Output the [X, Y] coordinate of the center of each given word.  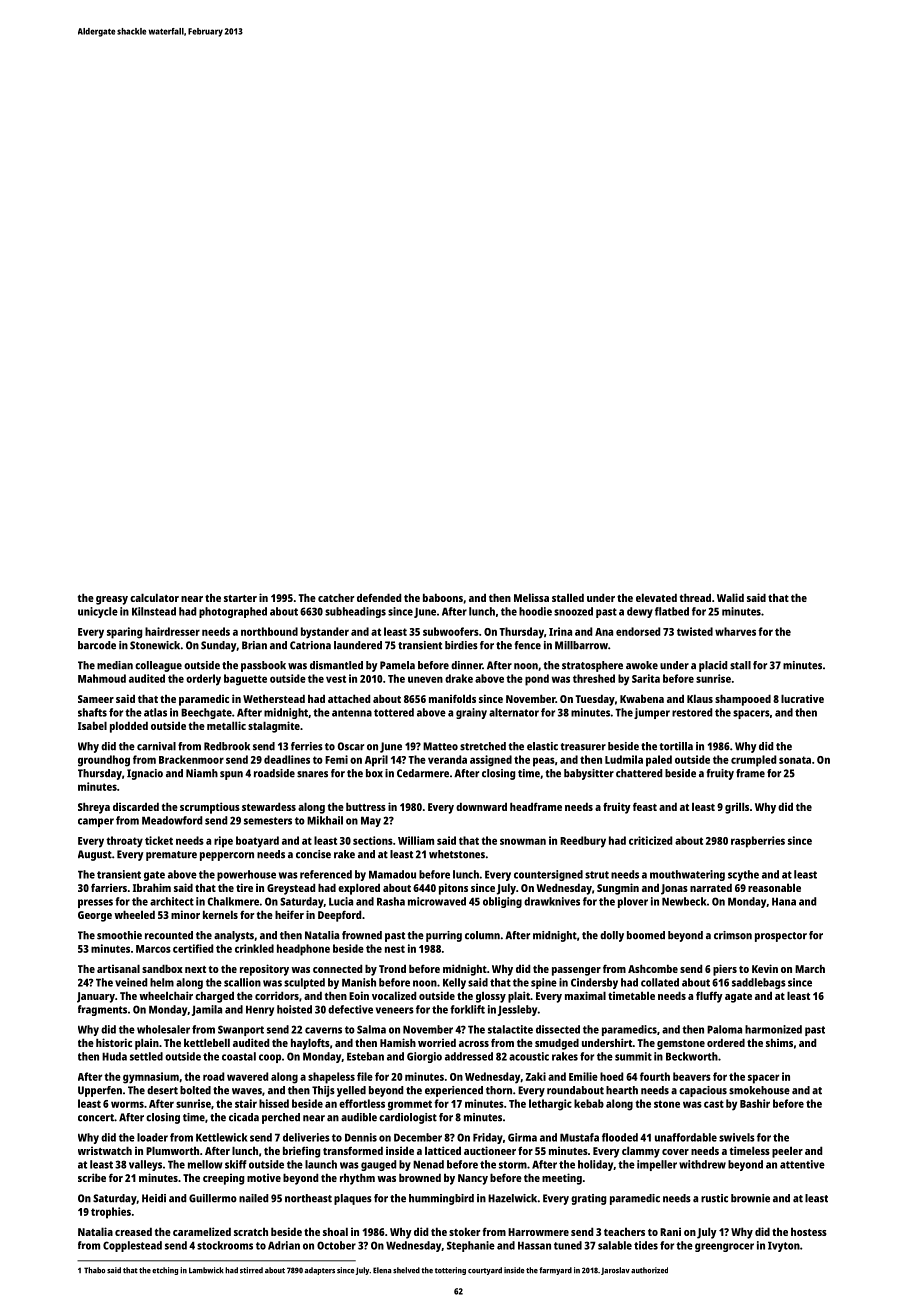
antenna [352, 713]
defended [379, 597]
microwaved [437, 901]
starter [240, 598]
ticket [159, 840]
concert [96, 1118]
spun [231, 775]
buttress [366, 806]
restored [692, 712]
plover [633, 902]
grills [737, 808]
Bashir [755, 1103]
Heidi [154, 1198]
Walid [730, 597]
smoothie [119, 935]
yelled [351, 1091]
